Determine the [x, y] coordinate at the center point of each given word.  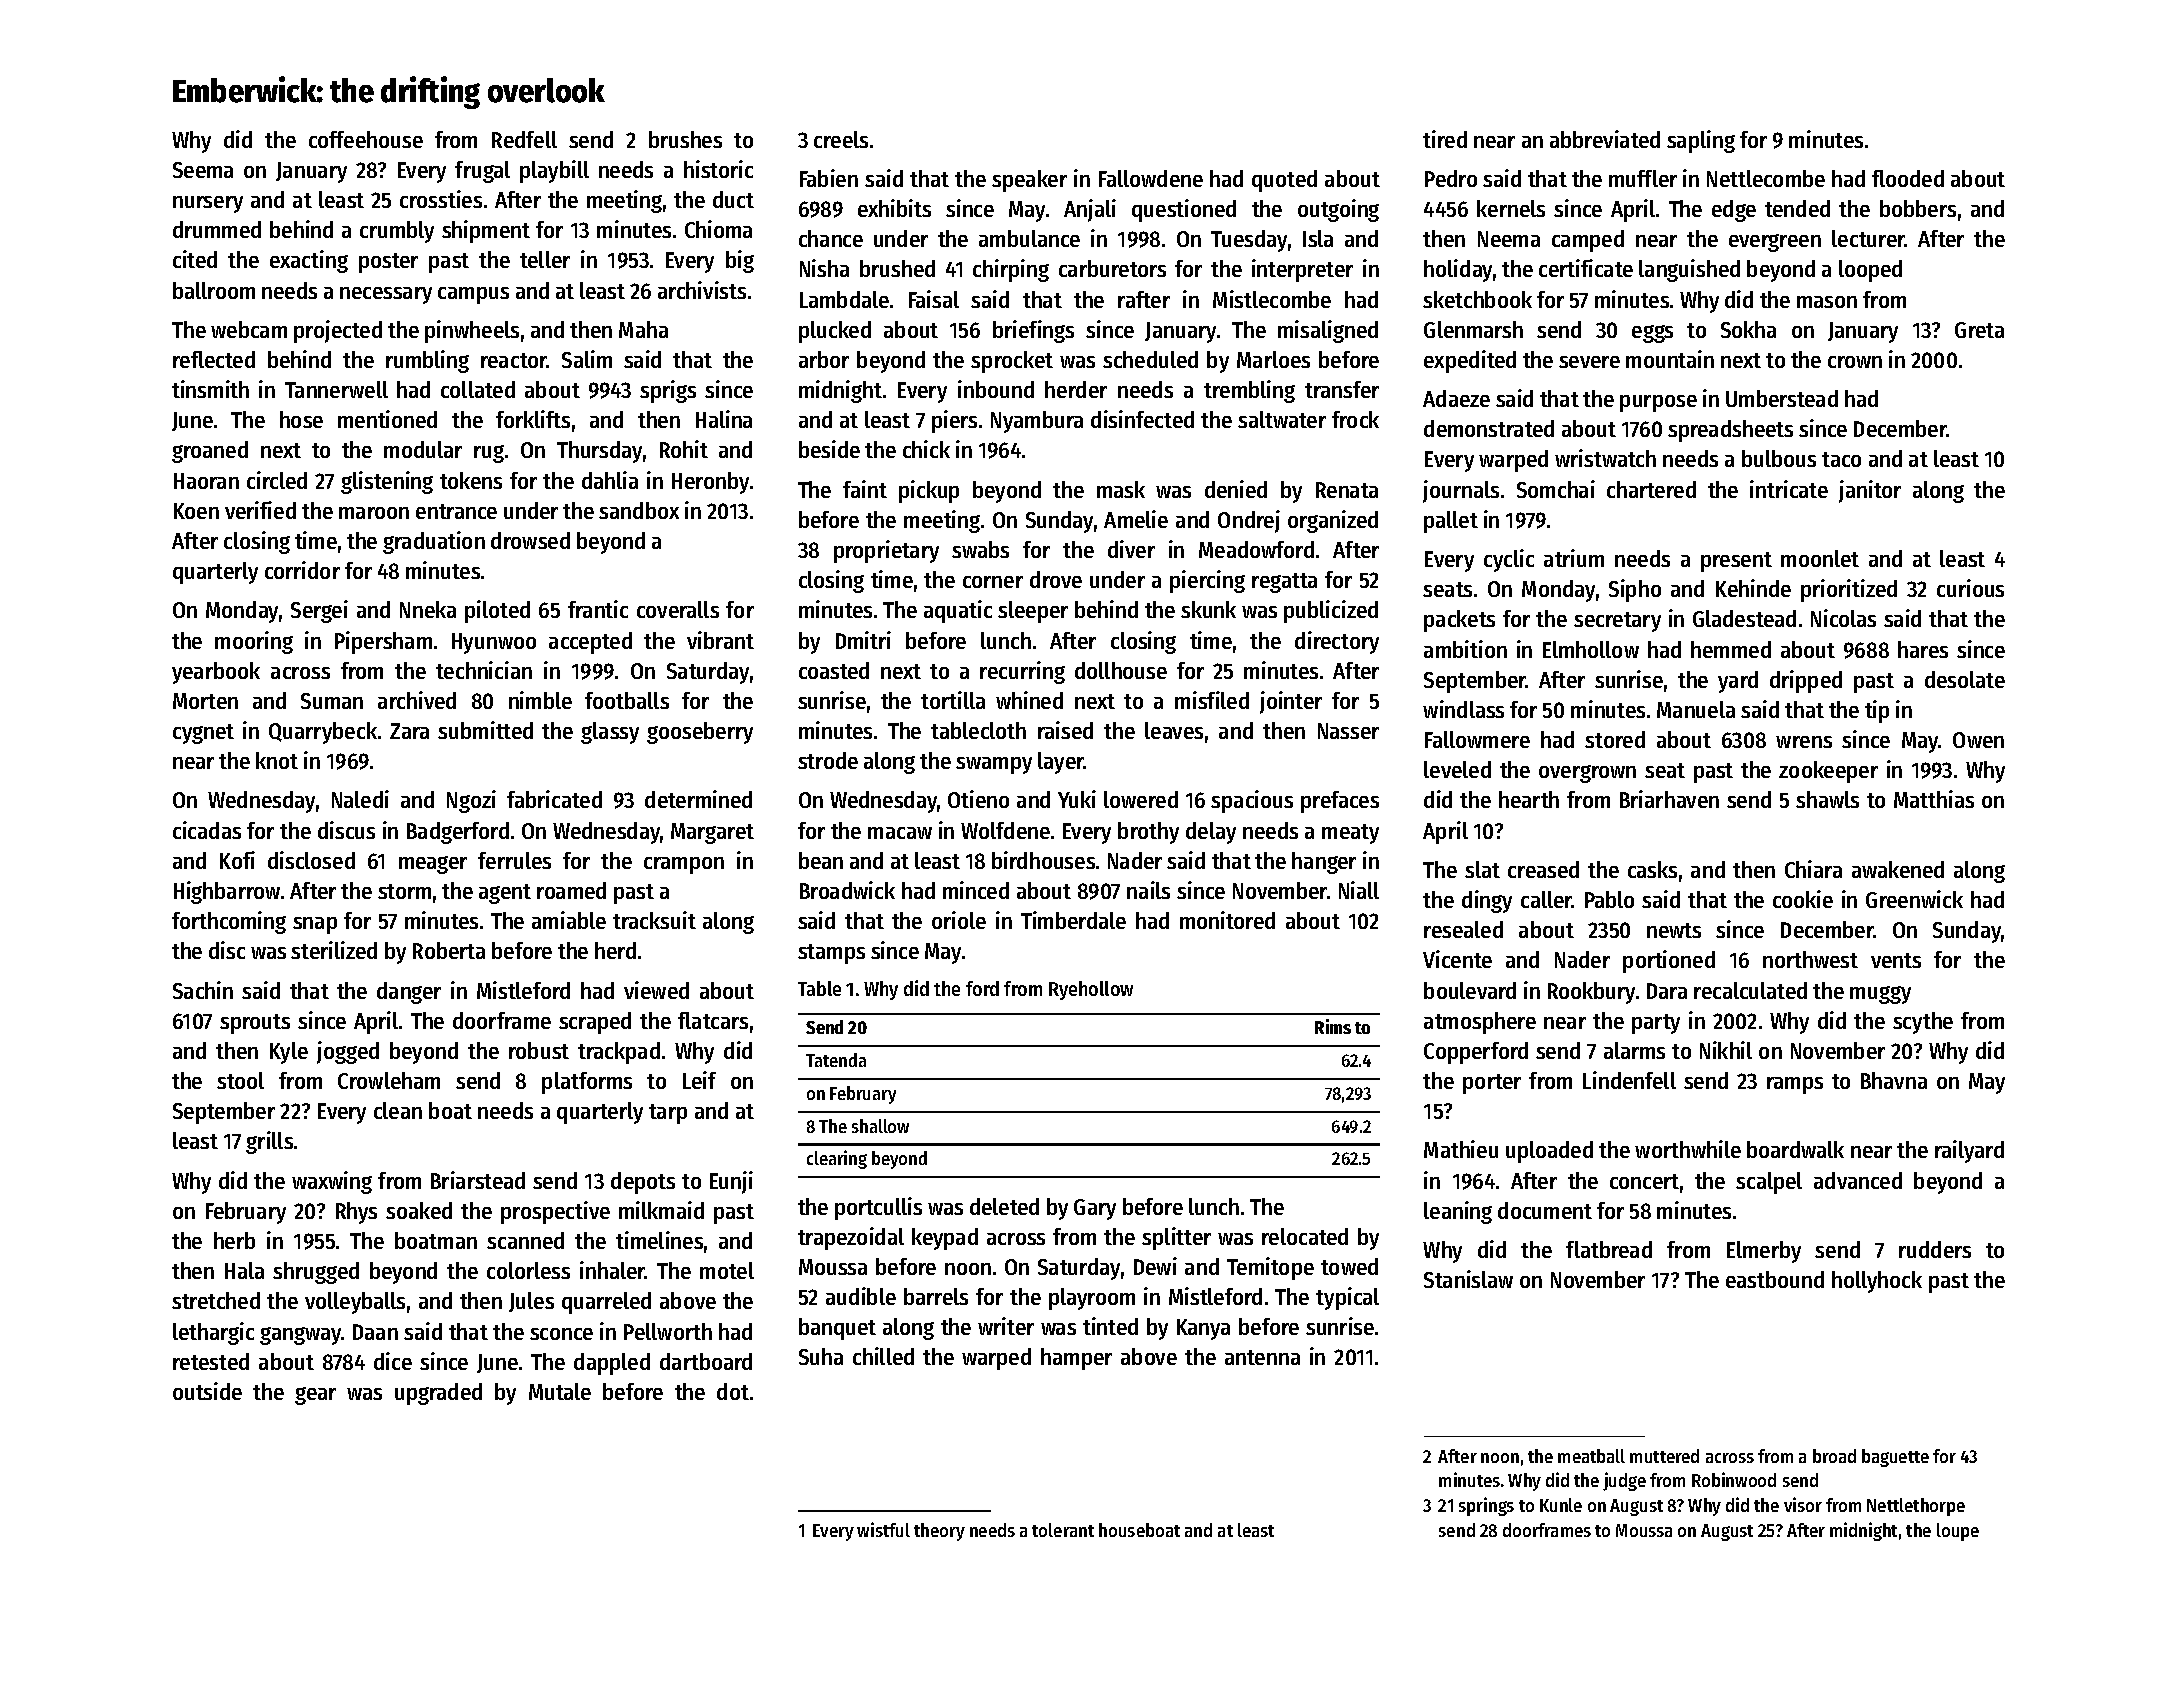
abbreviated [1605, 139]
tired [1445, 139]
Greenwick [1914, 899]
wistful [883, 1529]
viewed [656, 990]
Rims [1333, 1026]
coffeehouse [366, 139]
